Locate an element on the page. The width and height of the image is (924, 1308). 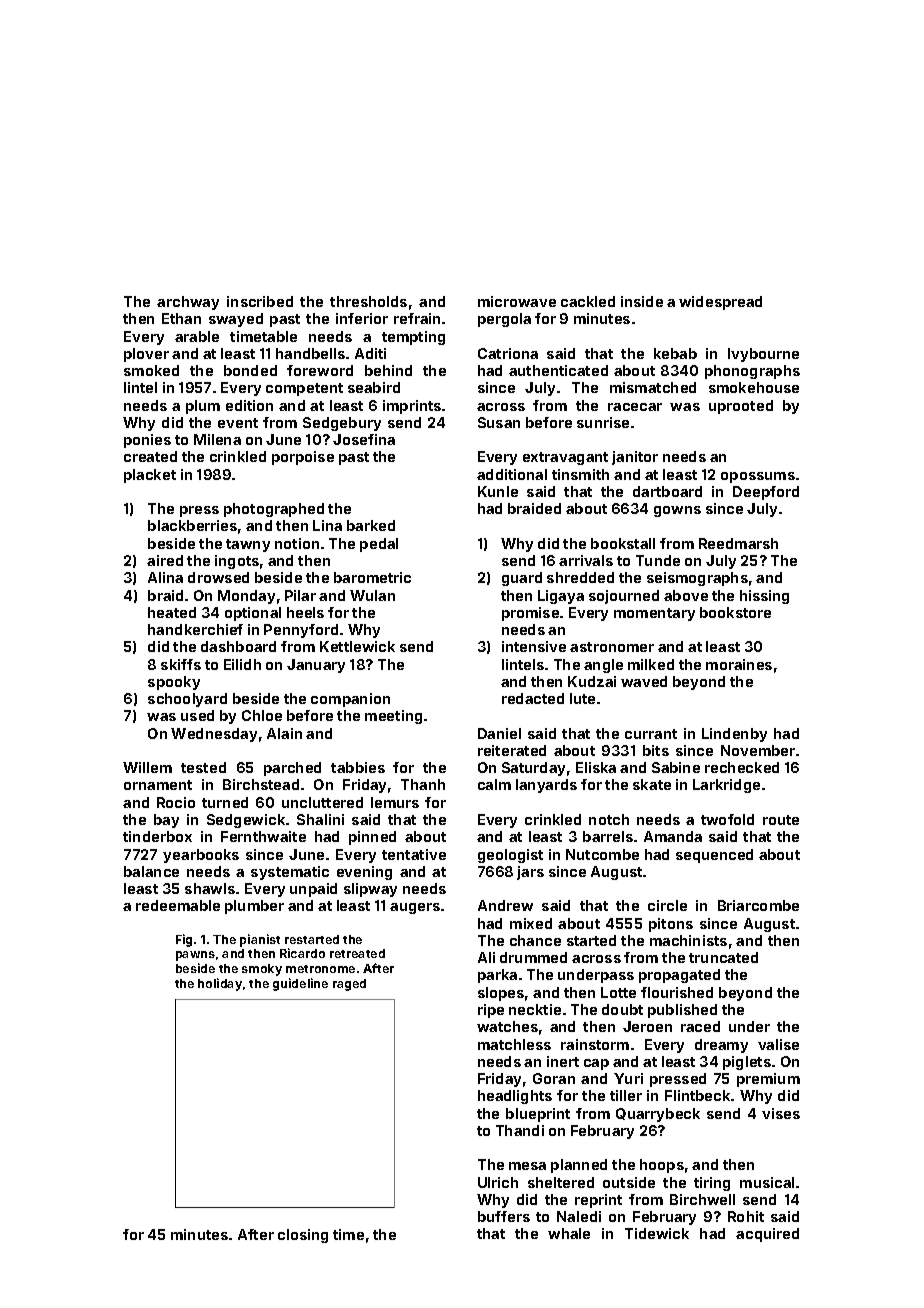
guideline is located at coordinates (300, 984).
